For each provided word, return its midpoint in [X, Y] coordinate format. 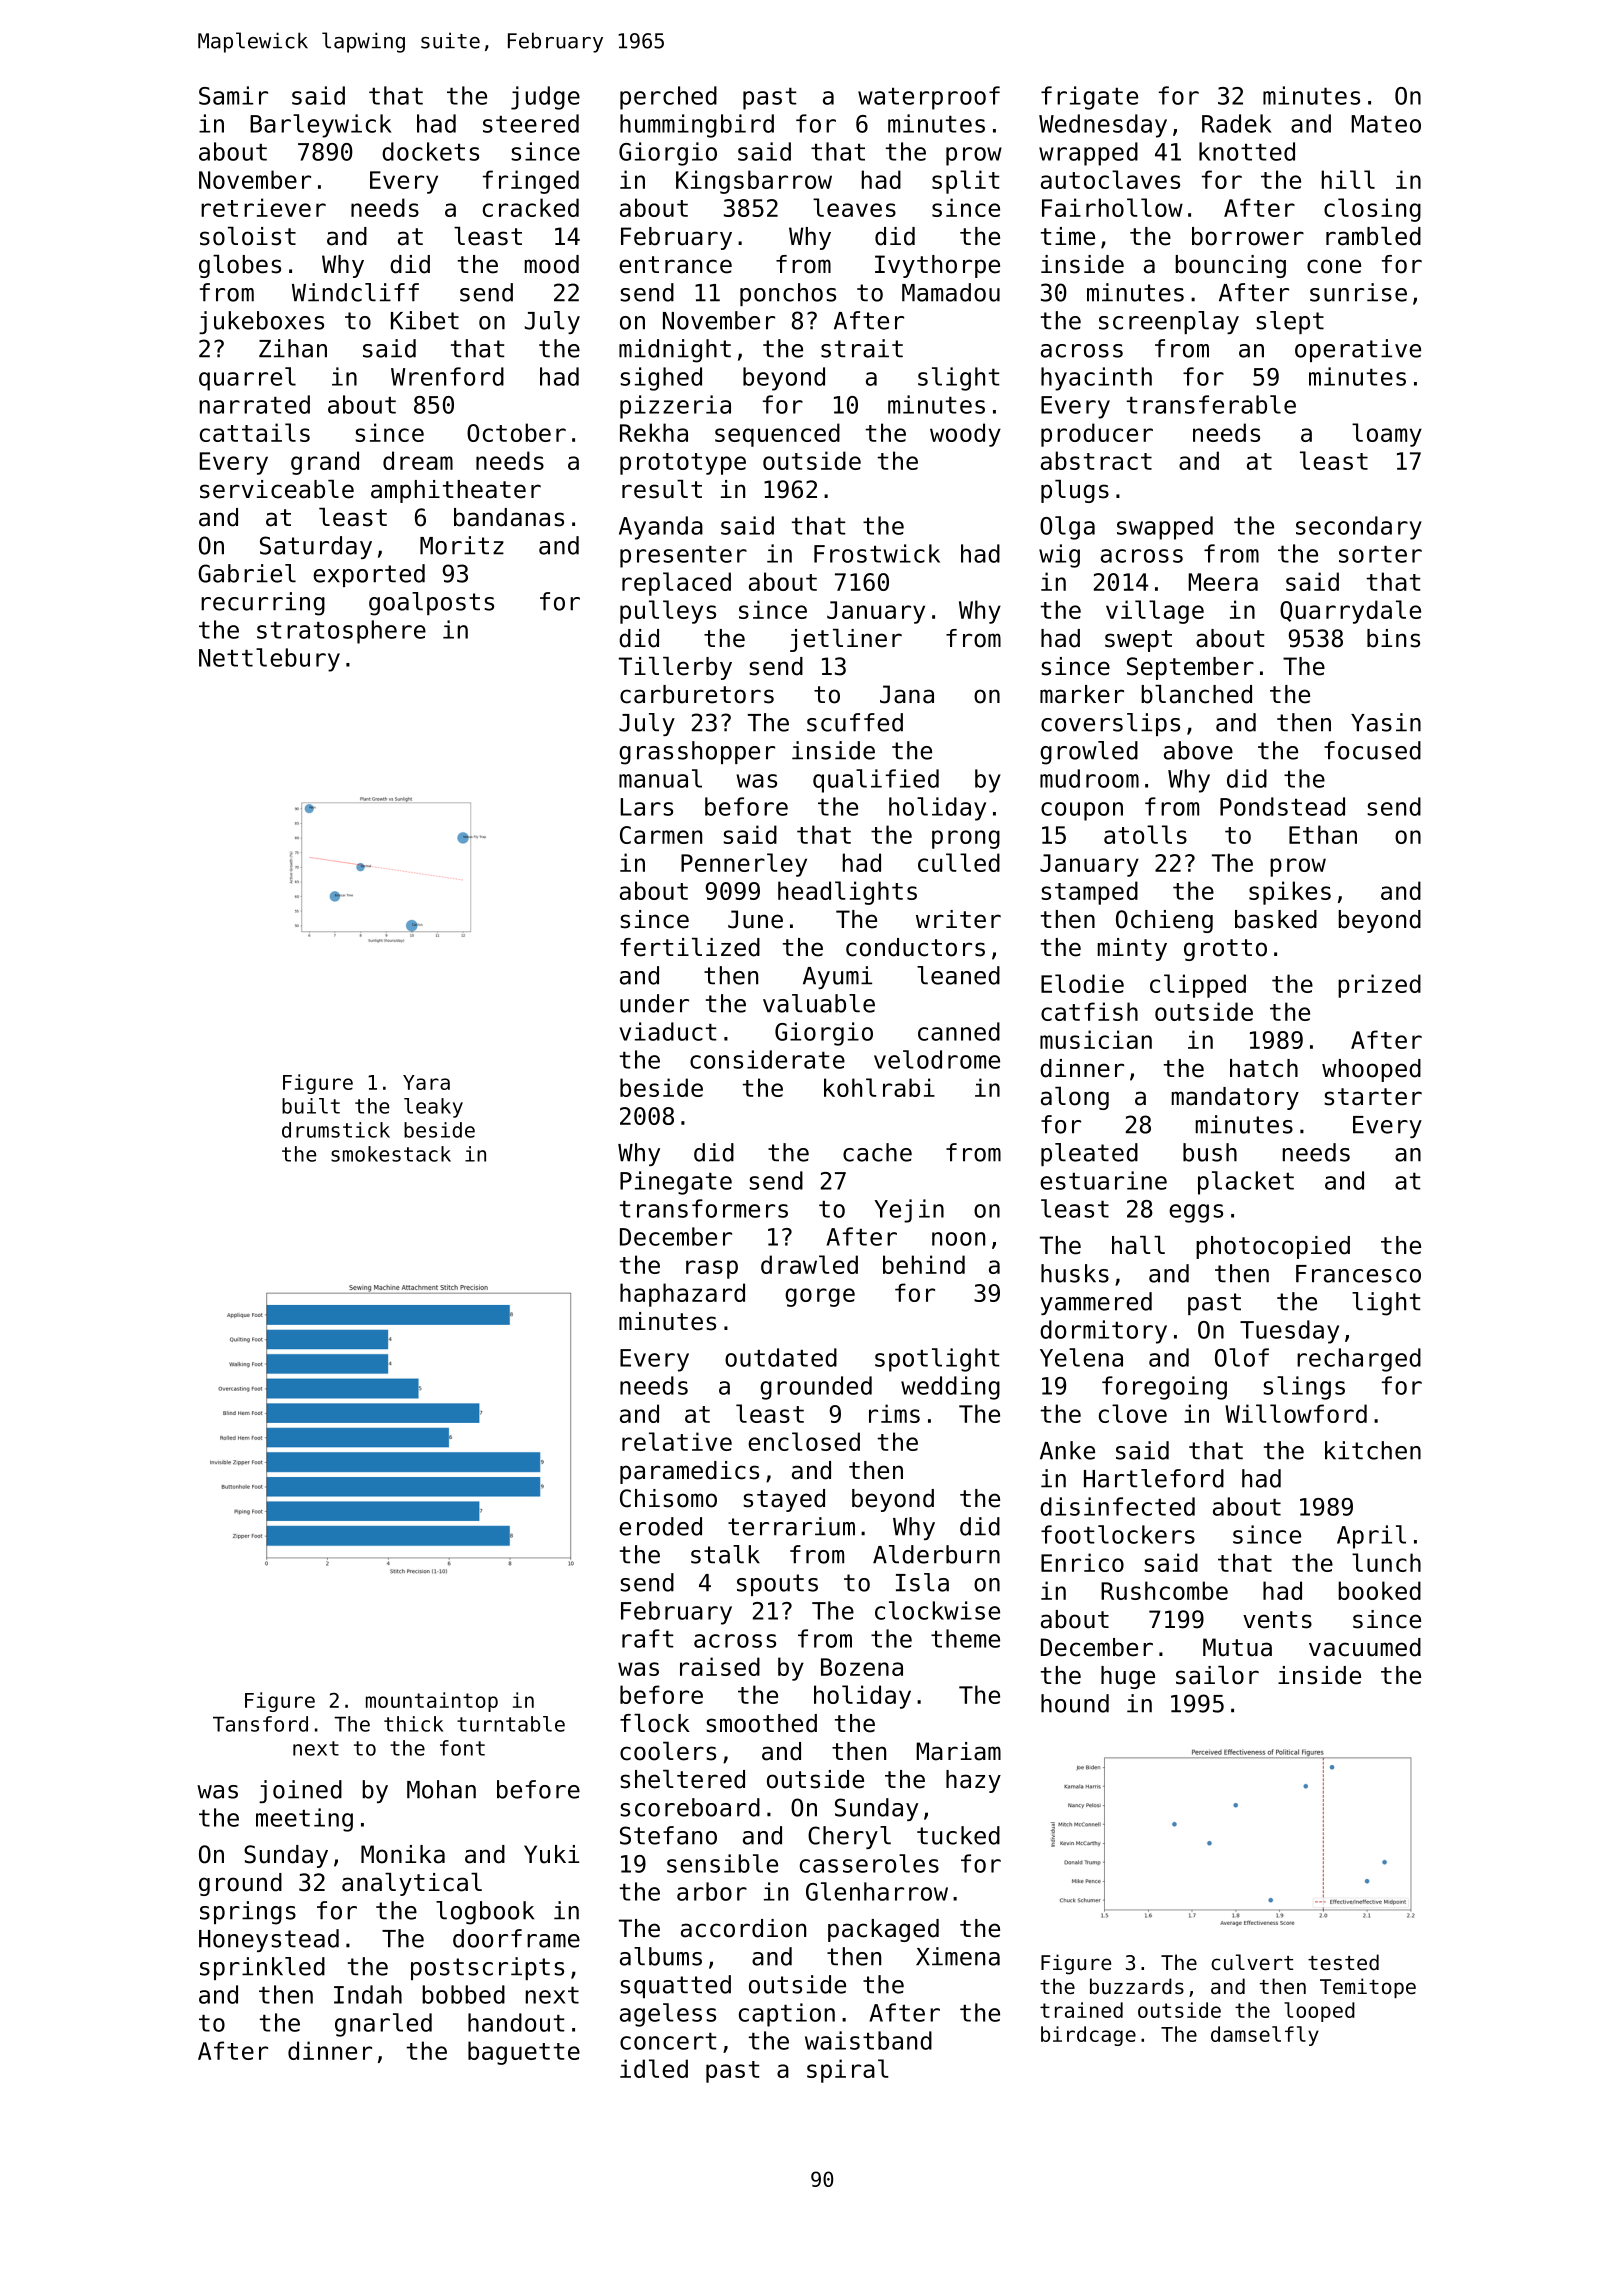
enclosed [804, 1441]
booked [1379, 1590]
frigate [1089, 98]
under [654, 1003]
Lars [646, 807]
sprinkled [262, 1968]
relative [677, 1441]
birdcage [1088, 2036]
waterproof [929, 98]
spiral [848, 2071]
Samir [233, 95]
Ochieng [1164, 921]
